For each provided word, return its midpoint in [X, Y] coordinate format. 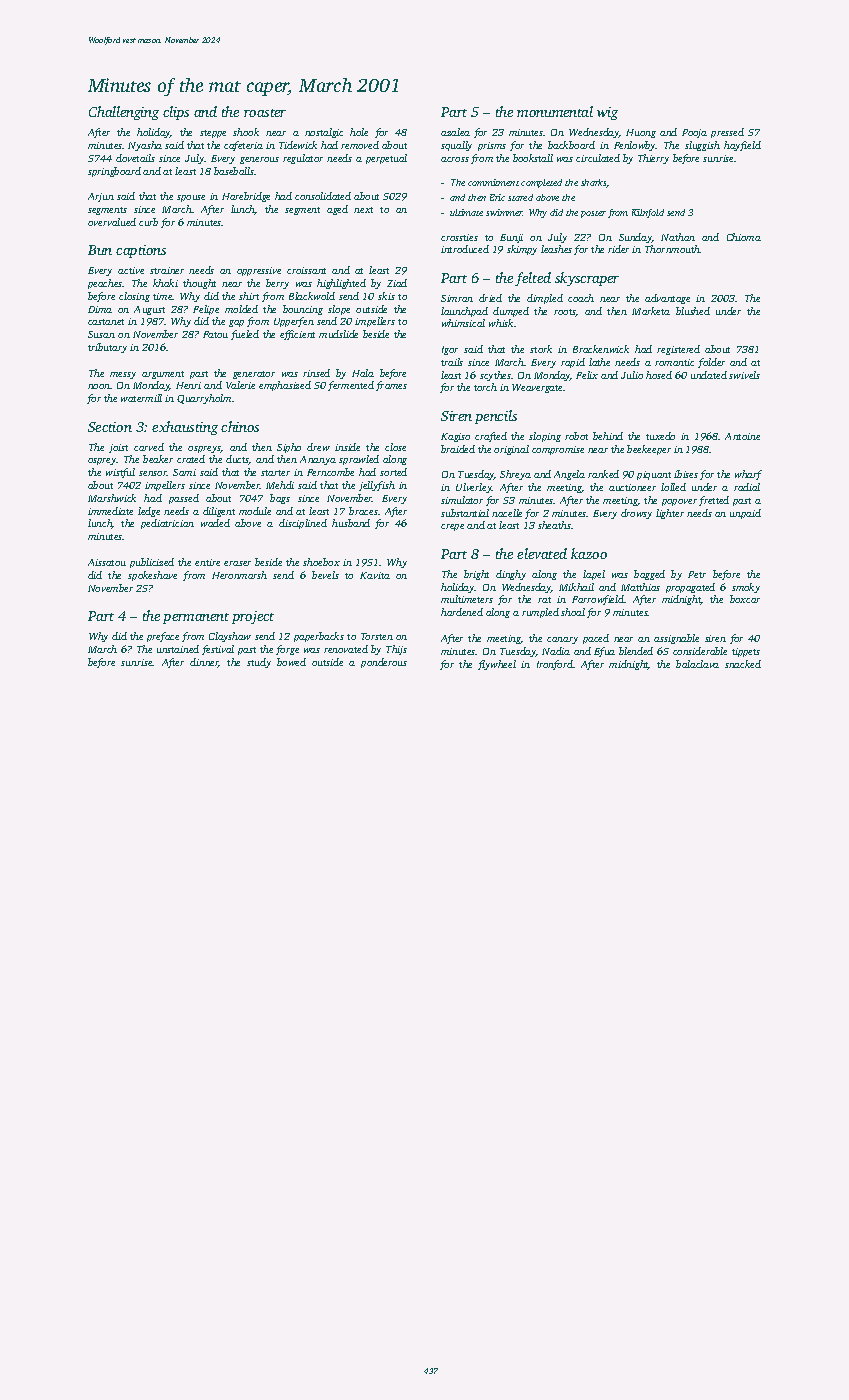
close [395, 447]
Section [110, 427]
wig [607, 113]
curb [148, 222]
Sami [184, 472]
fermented [351, 386]
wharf [748, 475]
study [259, 663]
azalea [455, 132]
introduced [465, 249]
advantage [667, 299]
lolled [673, 487]
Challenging [124, 113]
